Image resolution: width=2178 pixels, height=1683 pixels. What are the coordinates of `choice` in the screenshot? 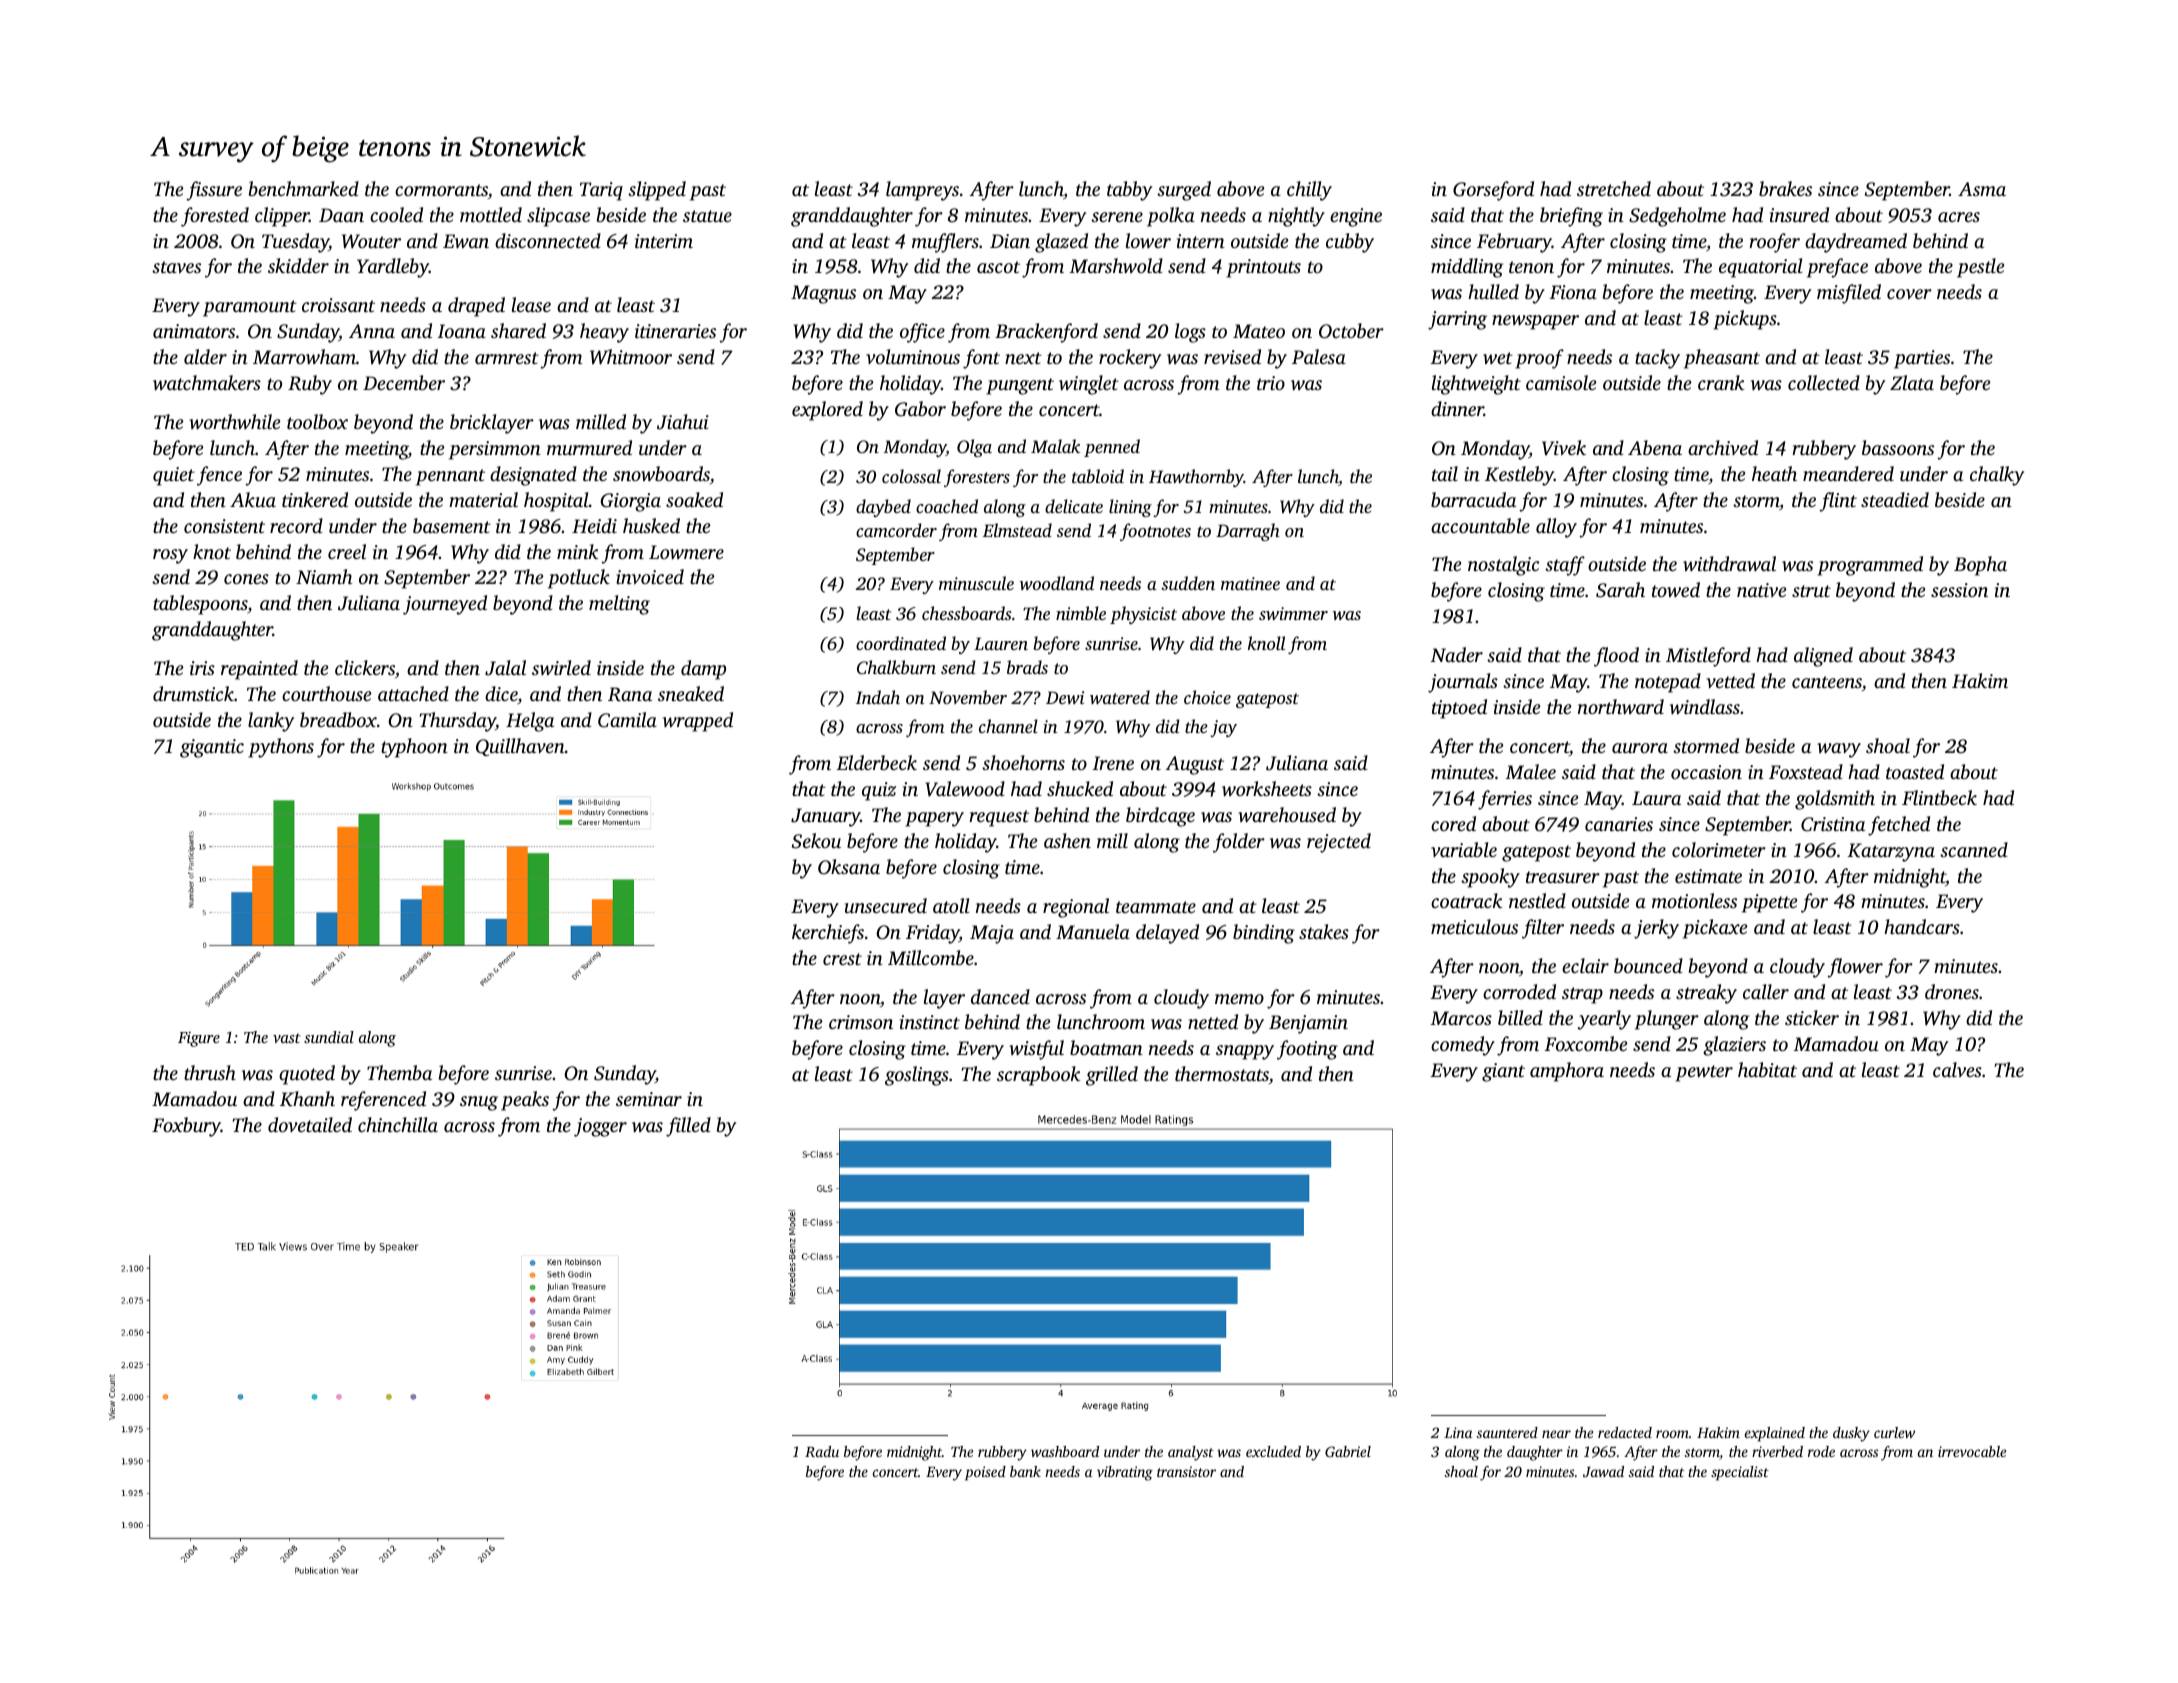 It's located at (1207, 697).
